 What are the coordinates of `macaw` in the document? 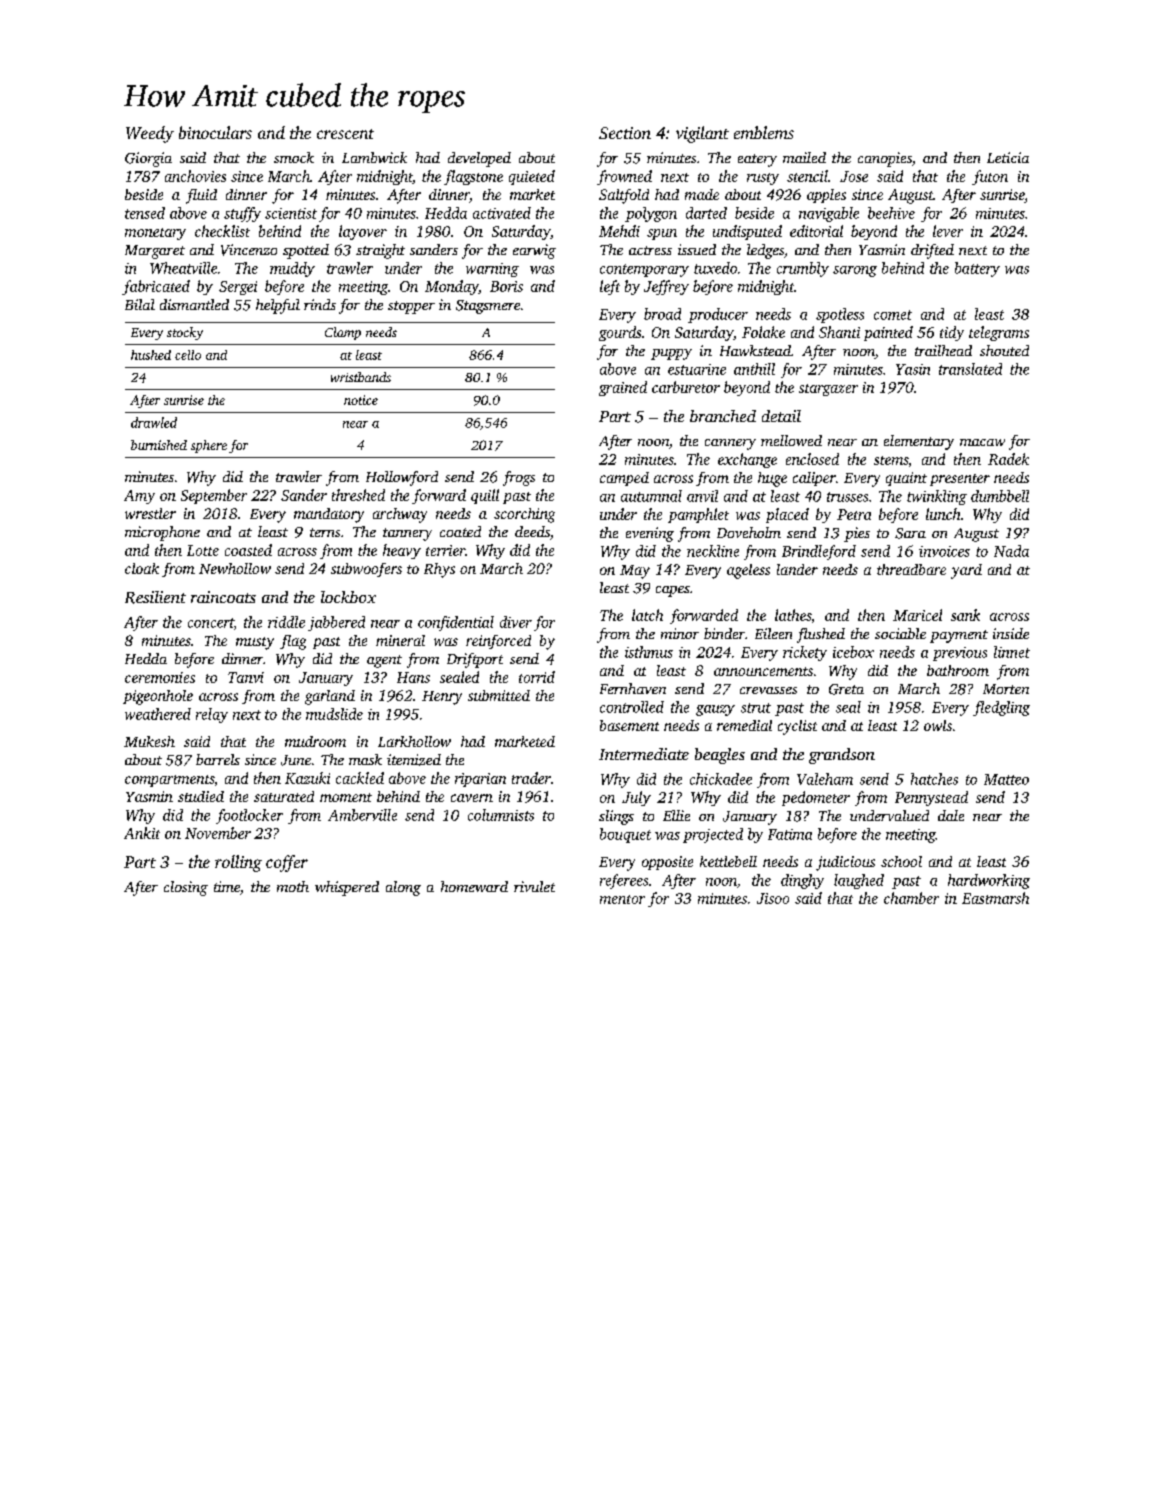 It's located at (982, 442).
